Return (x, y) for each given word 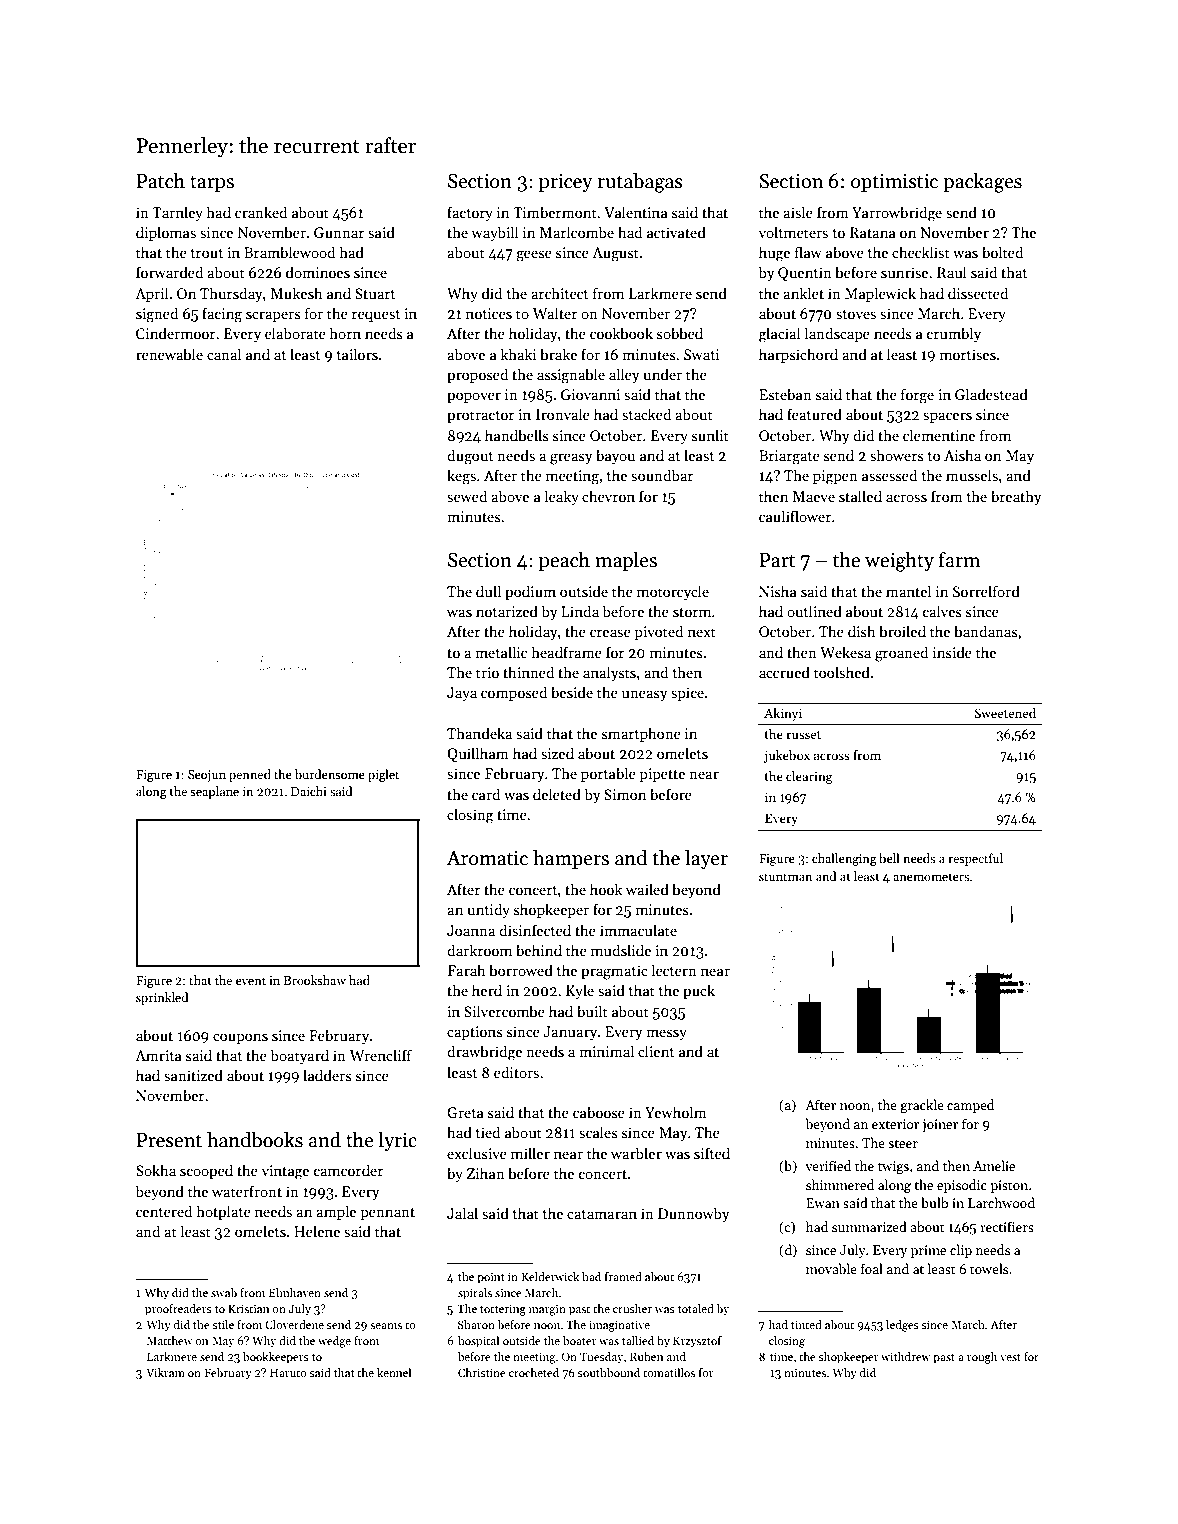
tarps (212, 184)
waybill (495, 233)
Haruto (288, 1372)
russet (804, 735)
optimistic (894, 183)
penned (250, 775)
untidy (488, 910)
